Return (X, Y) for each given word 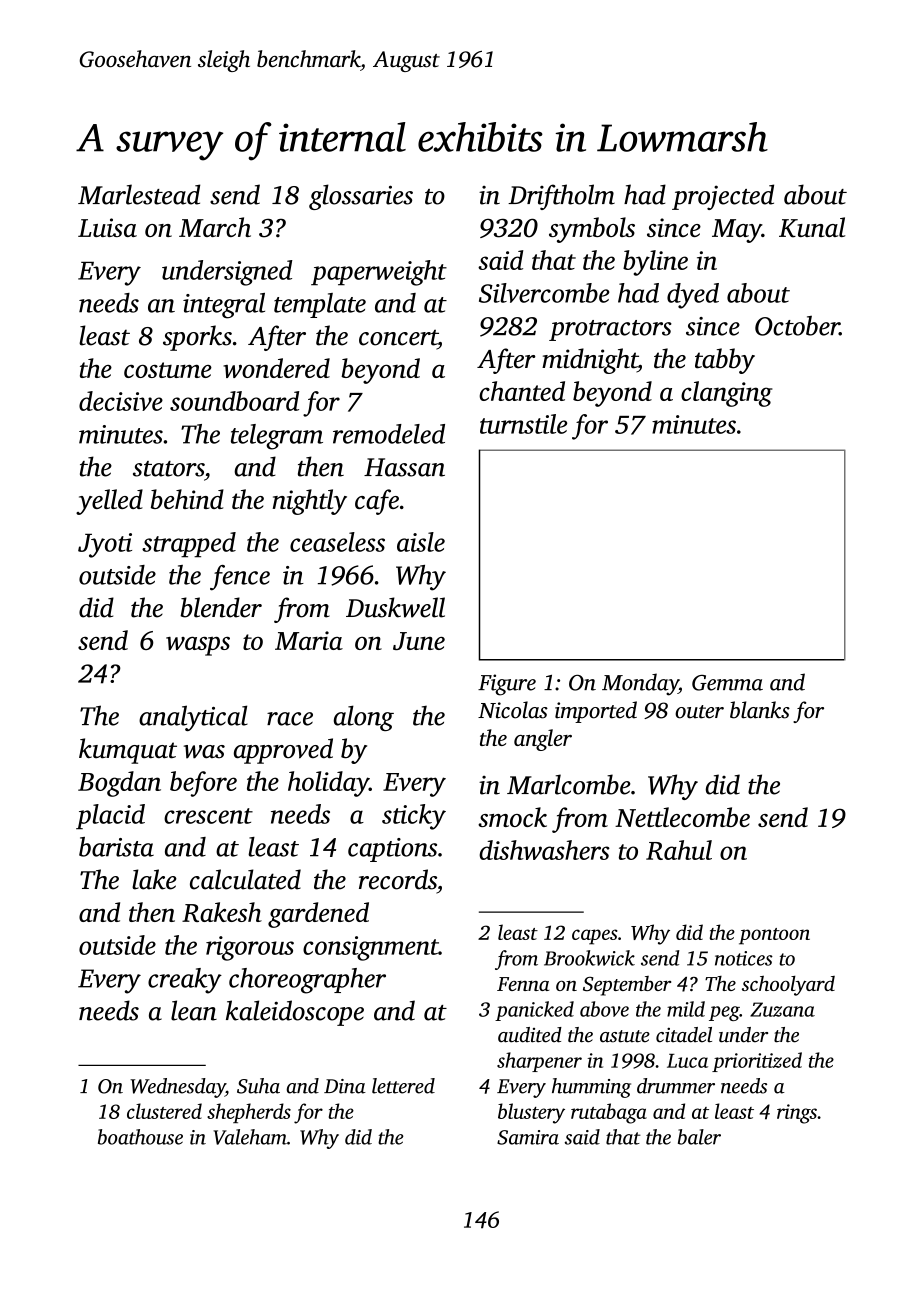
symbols (592, 230)
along (364, 718)
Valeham (250, 1137)
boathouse (140, 1137)
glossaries (361, 197)
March (215, 227)
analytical (193, 718)
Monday (640, 684)
